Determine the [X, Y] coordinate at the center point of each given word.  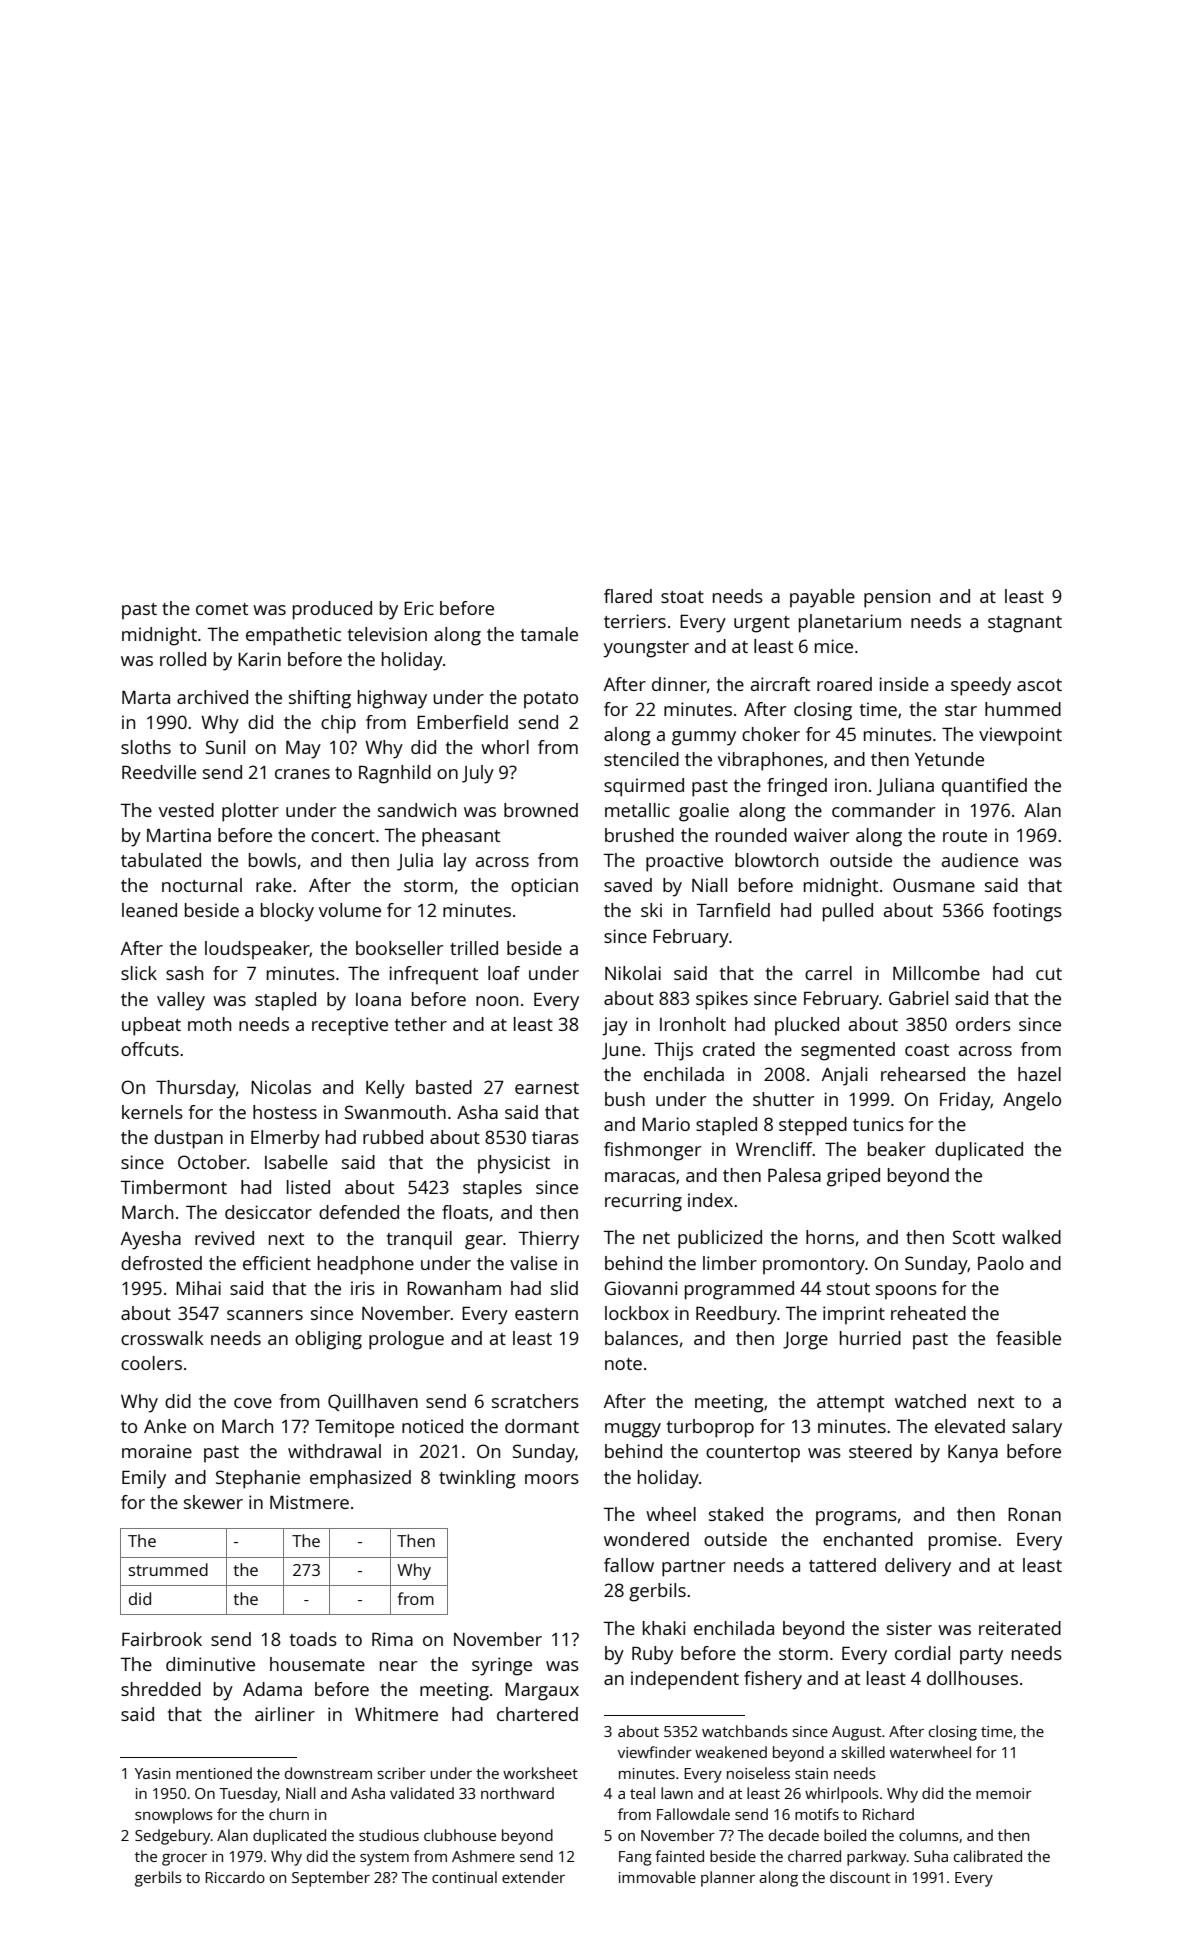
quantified [984, 787]
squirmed [644, 787]
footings [1027, 912]
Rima [392, 1639]
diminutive [210, 1664]
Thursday [196, 1089]
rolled [183, 659]
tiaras [555, 1137]
